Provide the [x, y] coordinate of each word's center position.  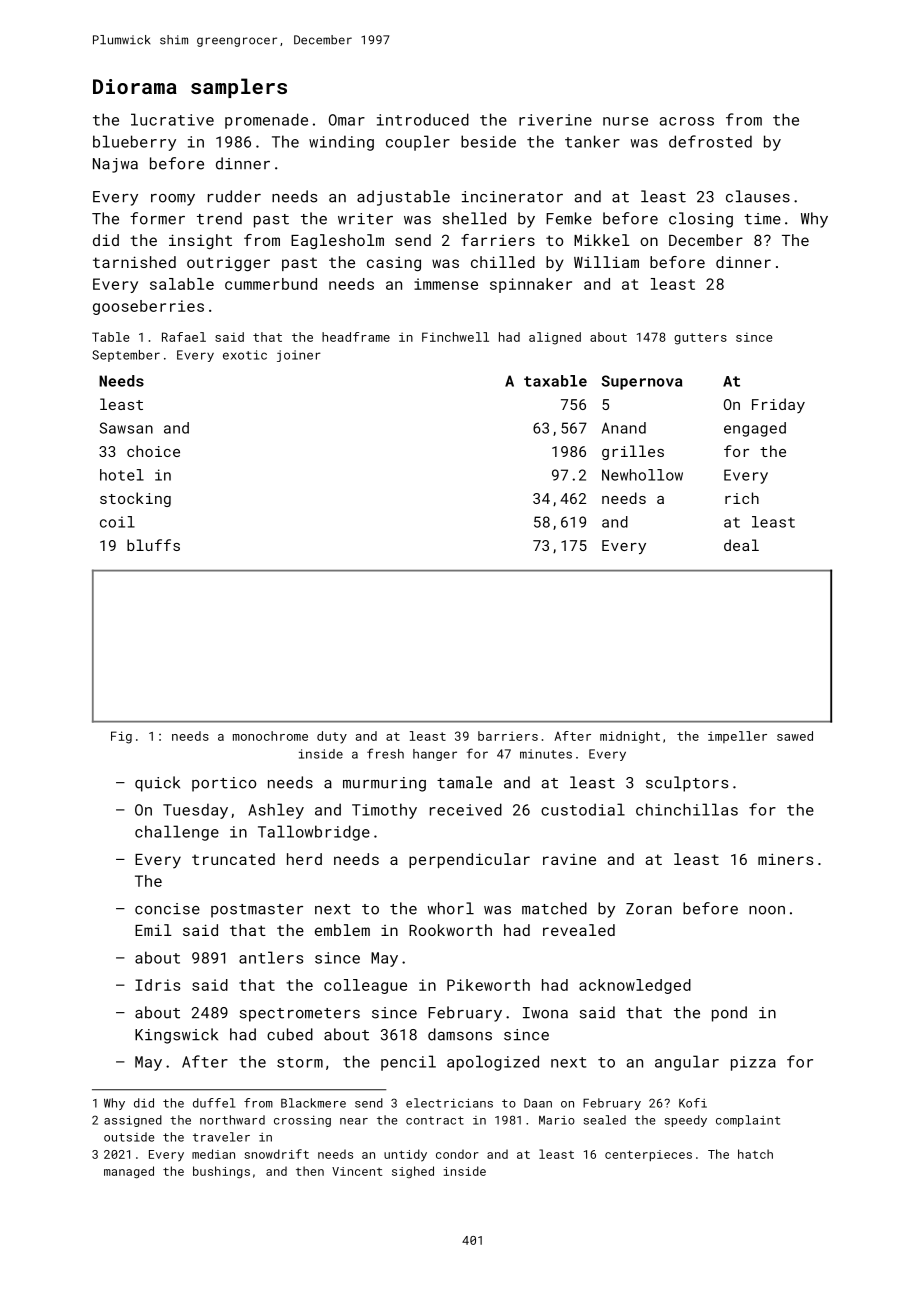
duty [332, 737]
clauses [758, 196]
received [466, 809]
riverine [555, 120]
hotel [122, 475]
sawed [795, 736]
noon [767, 910]
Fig [121, 737]
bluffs [153, 545]
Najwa [115, 165]
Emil [153, 930]
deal [741, 545]
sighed [413, 1172]
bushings [221, 1172]
